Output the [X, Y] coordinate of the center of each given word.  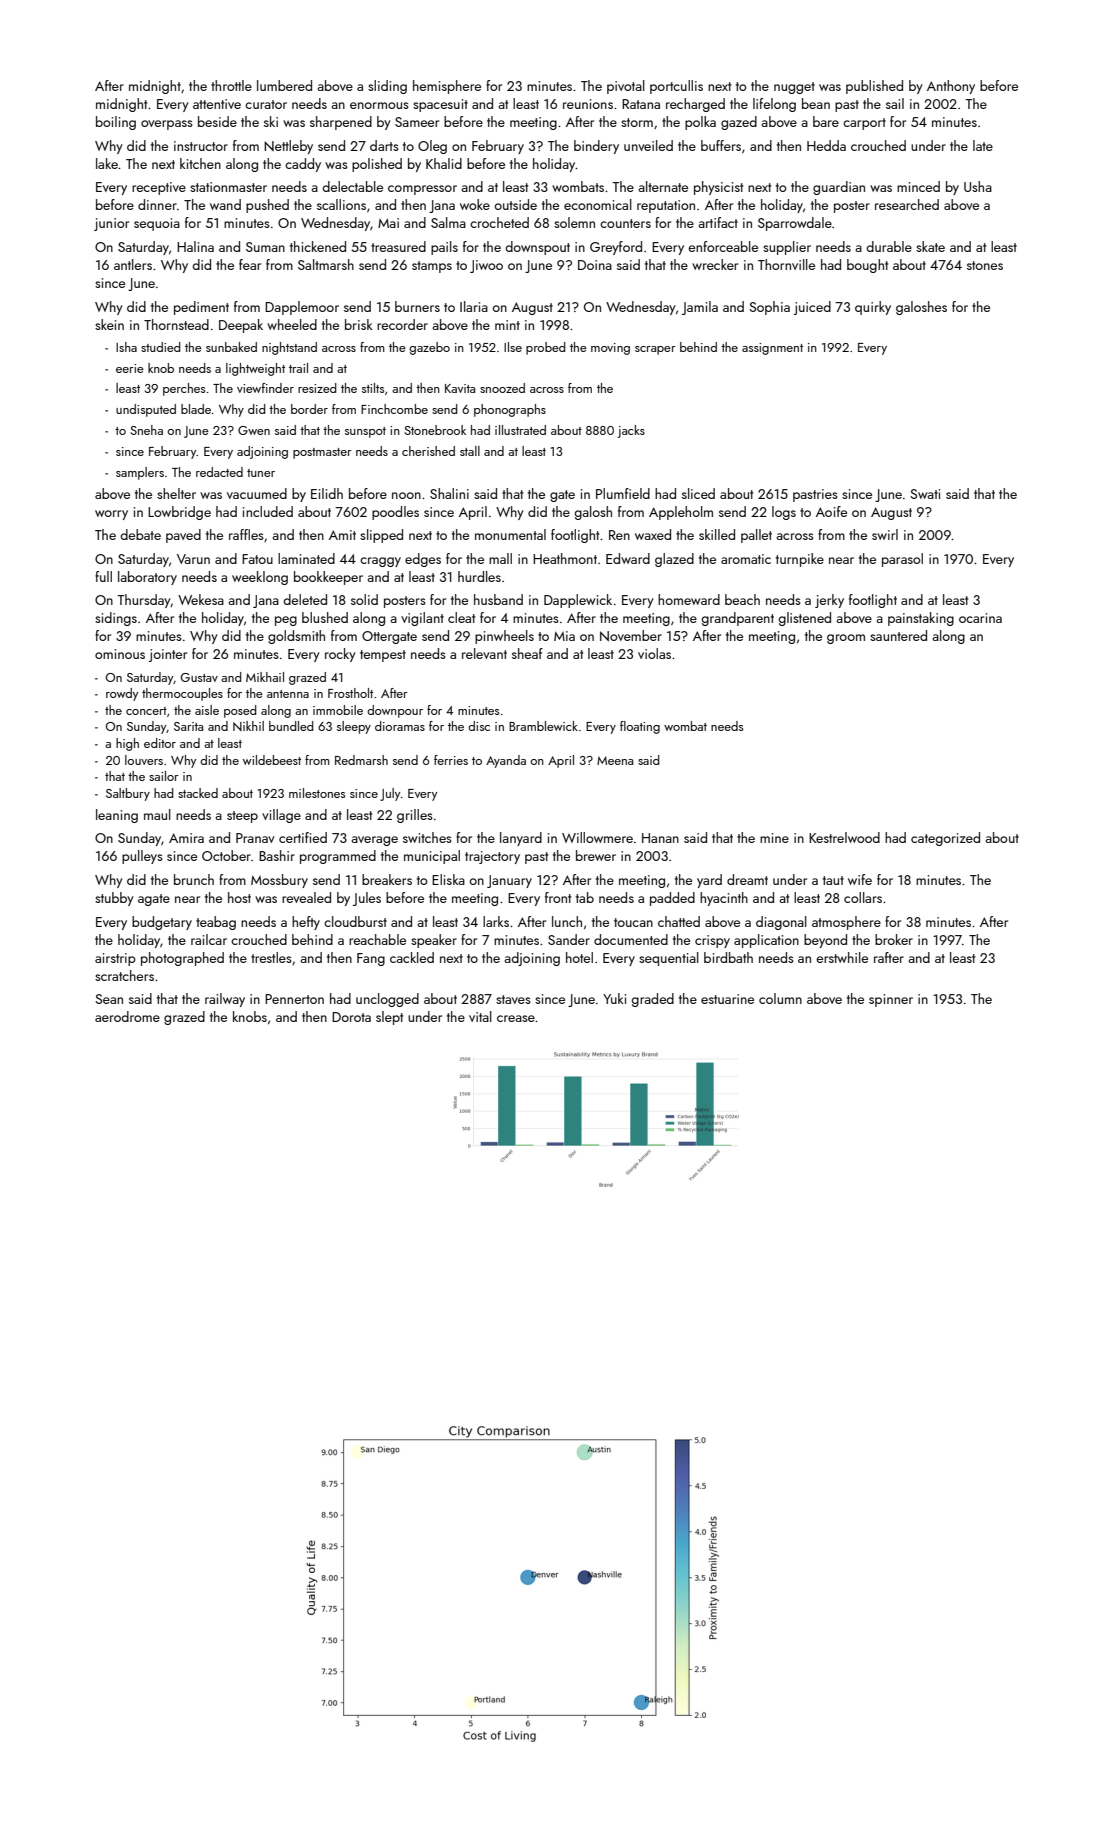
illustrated [520, 430]
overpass [167, 125]
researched [907, 204]
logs [784, 513]
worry [111, 515]
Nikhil [248, 726]
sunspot [365, 432]
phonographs [510, 410]
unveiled [648, 145]
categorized [945, 839]
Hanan [660, 838]
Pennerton [294, 999]
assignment [772, 349]
